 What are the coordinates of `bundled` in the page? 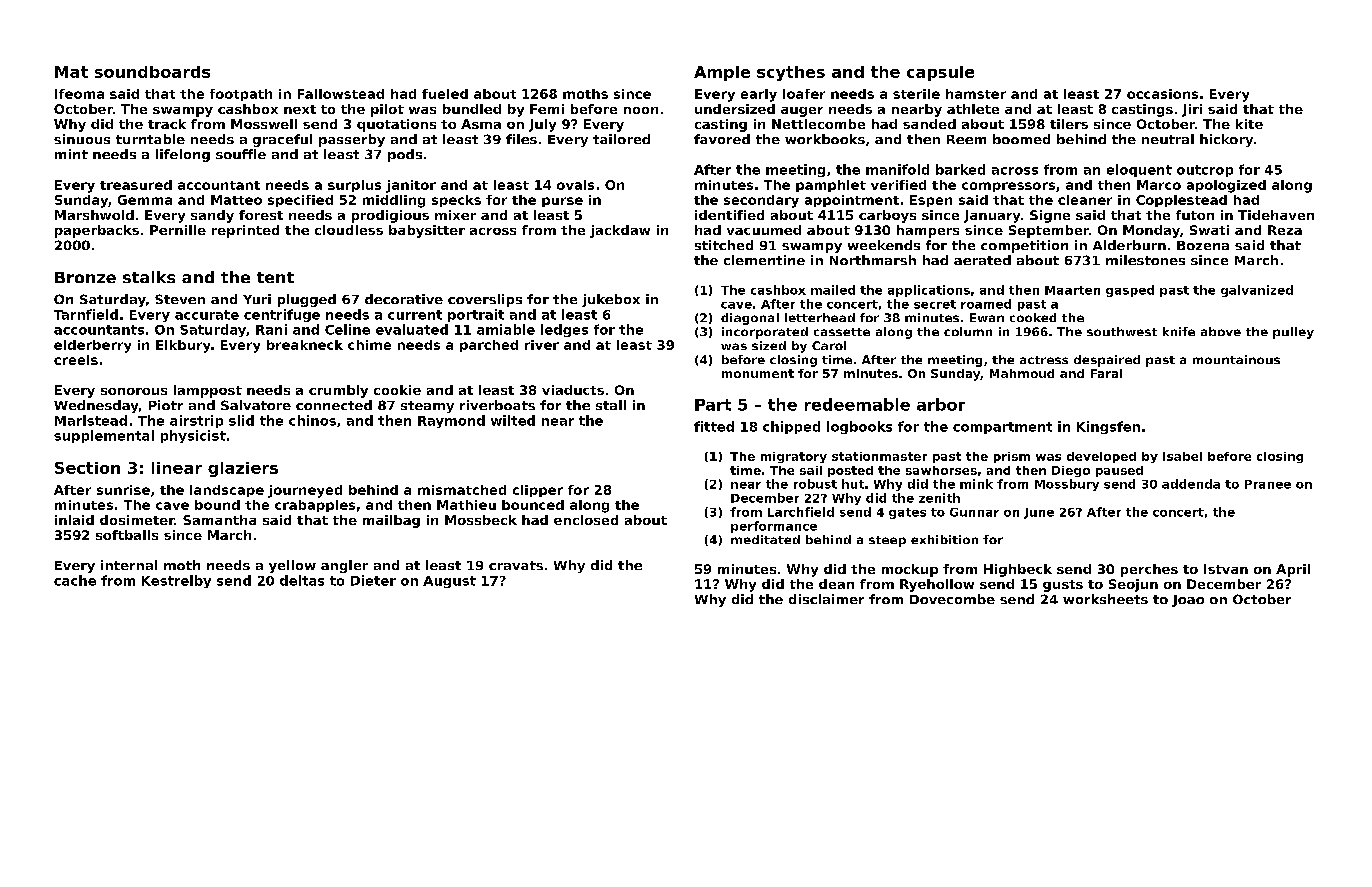 It's located at (472, 109).
